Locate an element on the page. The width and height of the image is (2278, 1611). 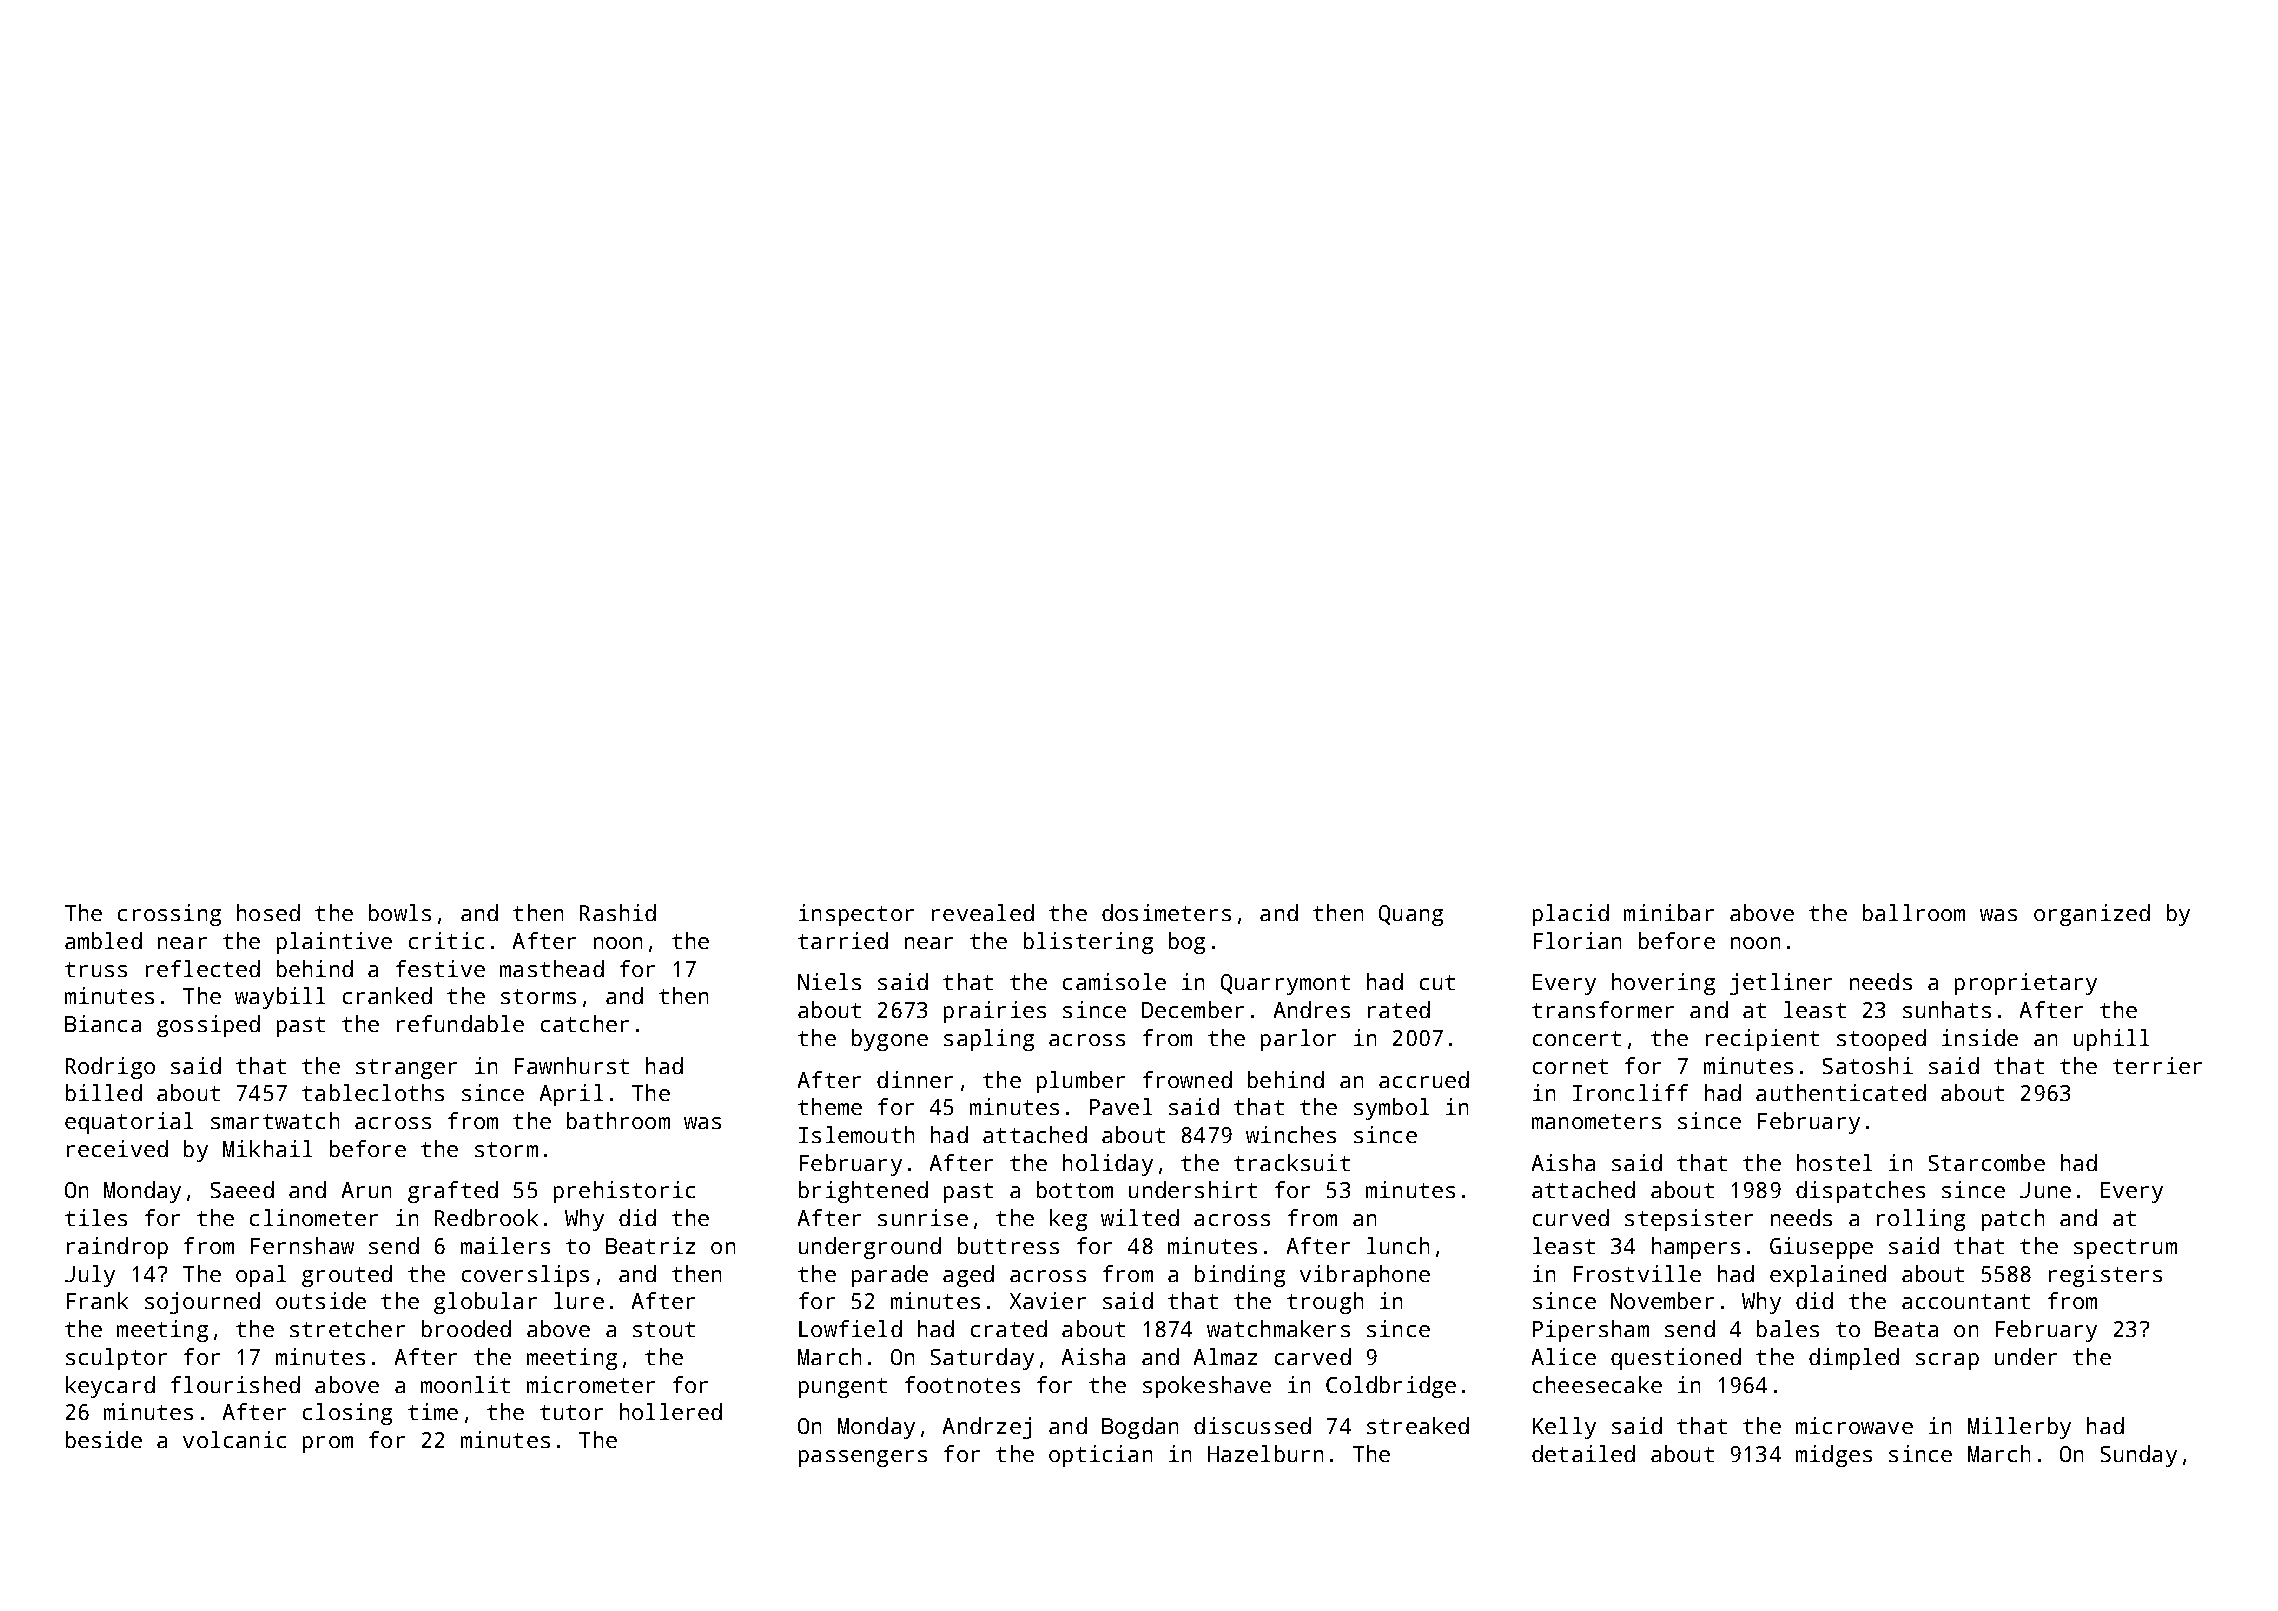
catcher is located at coordinates (585, 1023).
